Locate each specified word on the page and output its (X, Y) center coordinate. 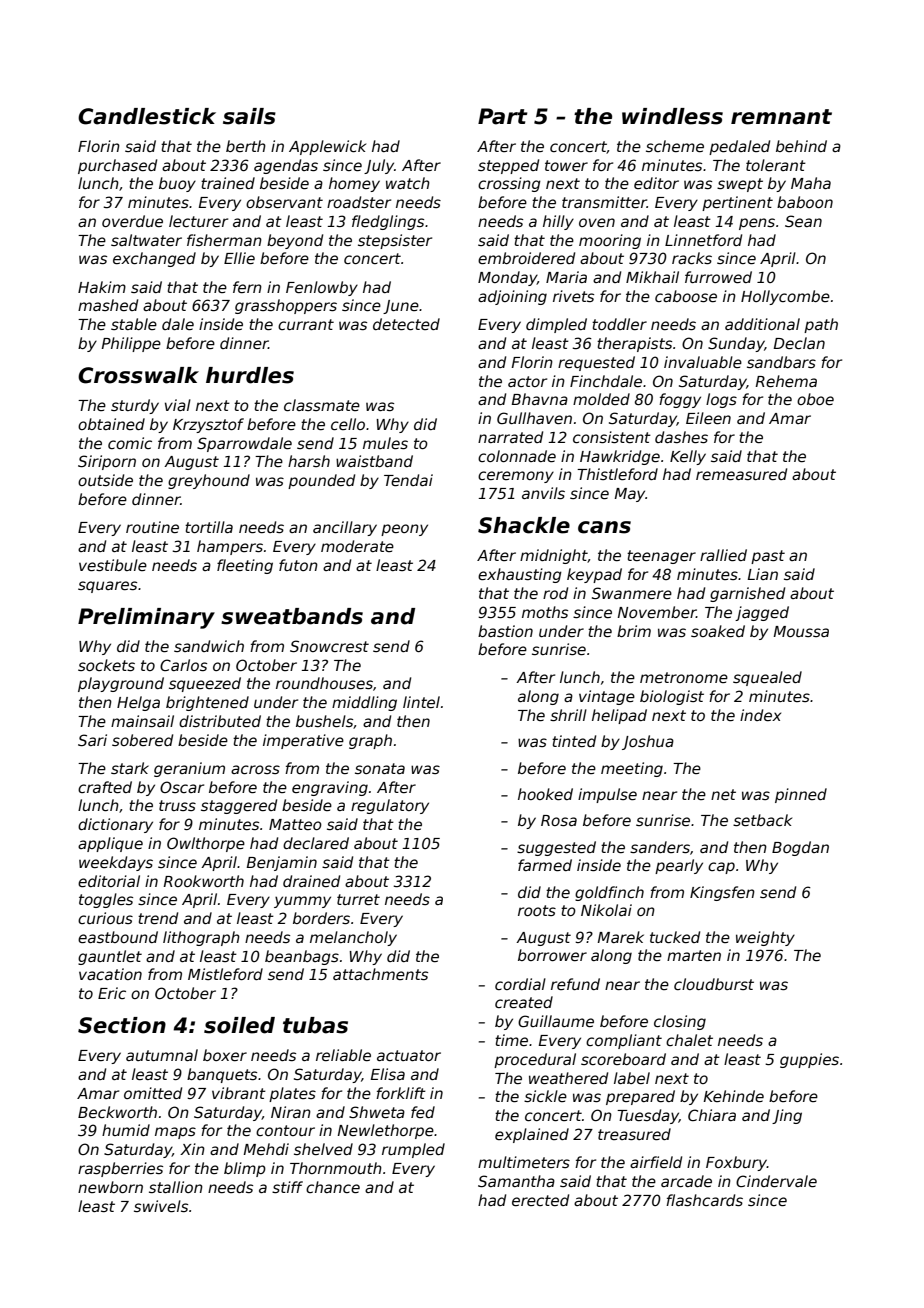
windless (672, 116)
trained (228, 183)
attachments (380, 974)
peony (404, 530)
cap (721, 868)
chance (333, 1187)
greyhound (209, 481)
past (768, 557)
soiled (239, 1025)
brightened (207, 703)
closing (680, 1022)
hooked (545, 794)
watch (408, 183)
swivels (161, 1206)
